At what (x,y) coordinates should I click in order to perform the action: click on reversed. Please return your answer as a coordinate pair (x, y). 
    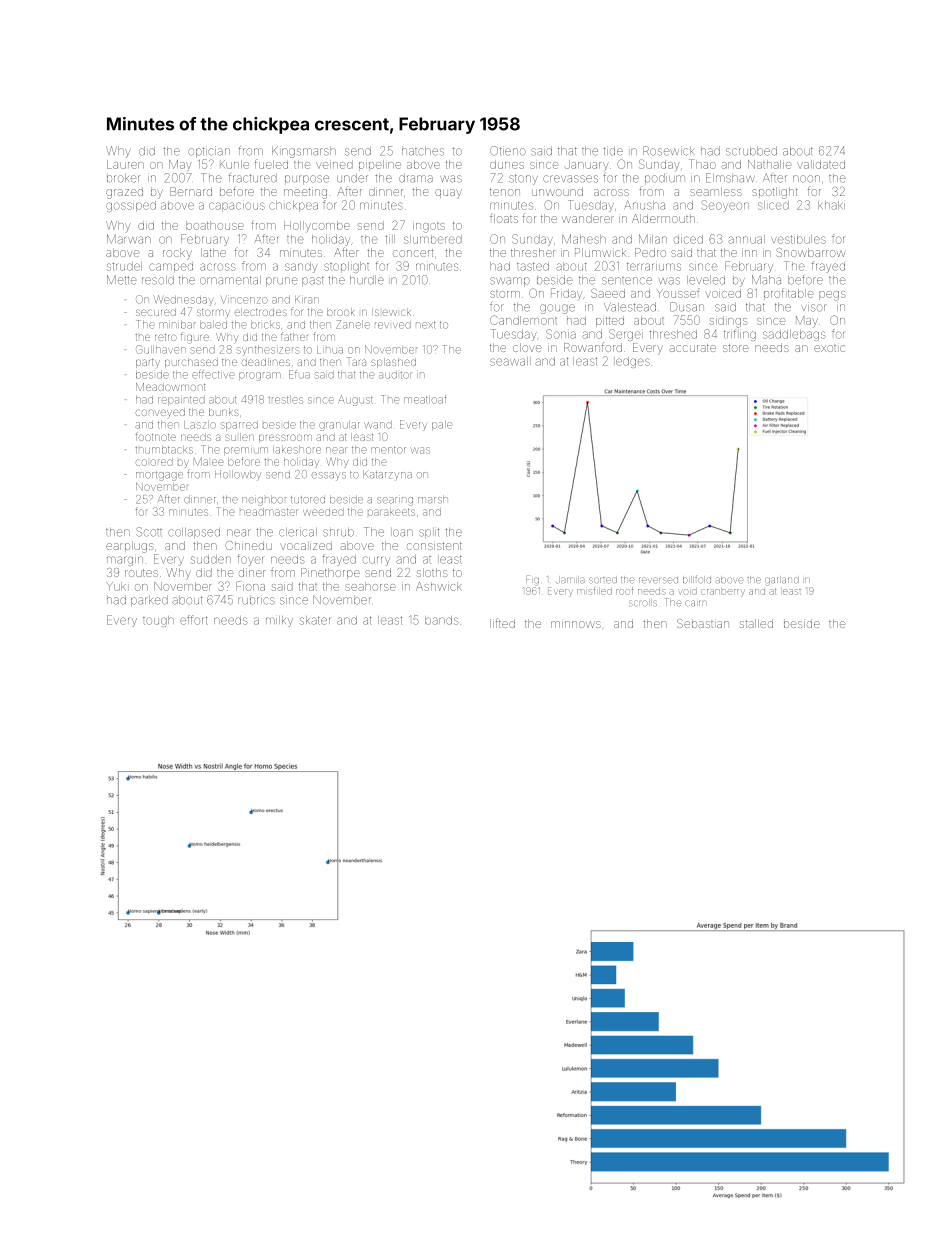
    Looking at the image, I should click on (658, 580).
